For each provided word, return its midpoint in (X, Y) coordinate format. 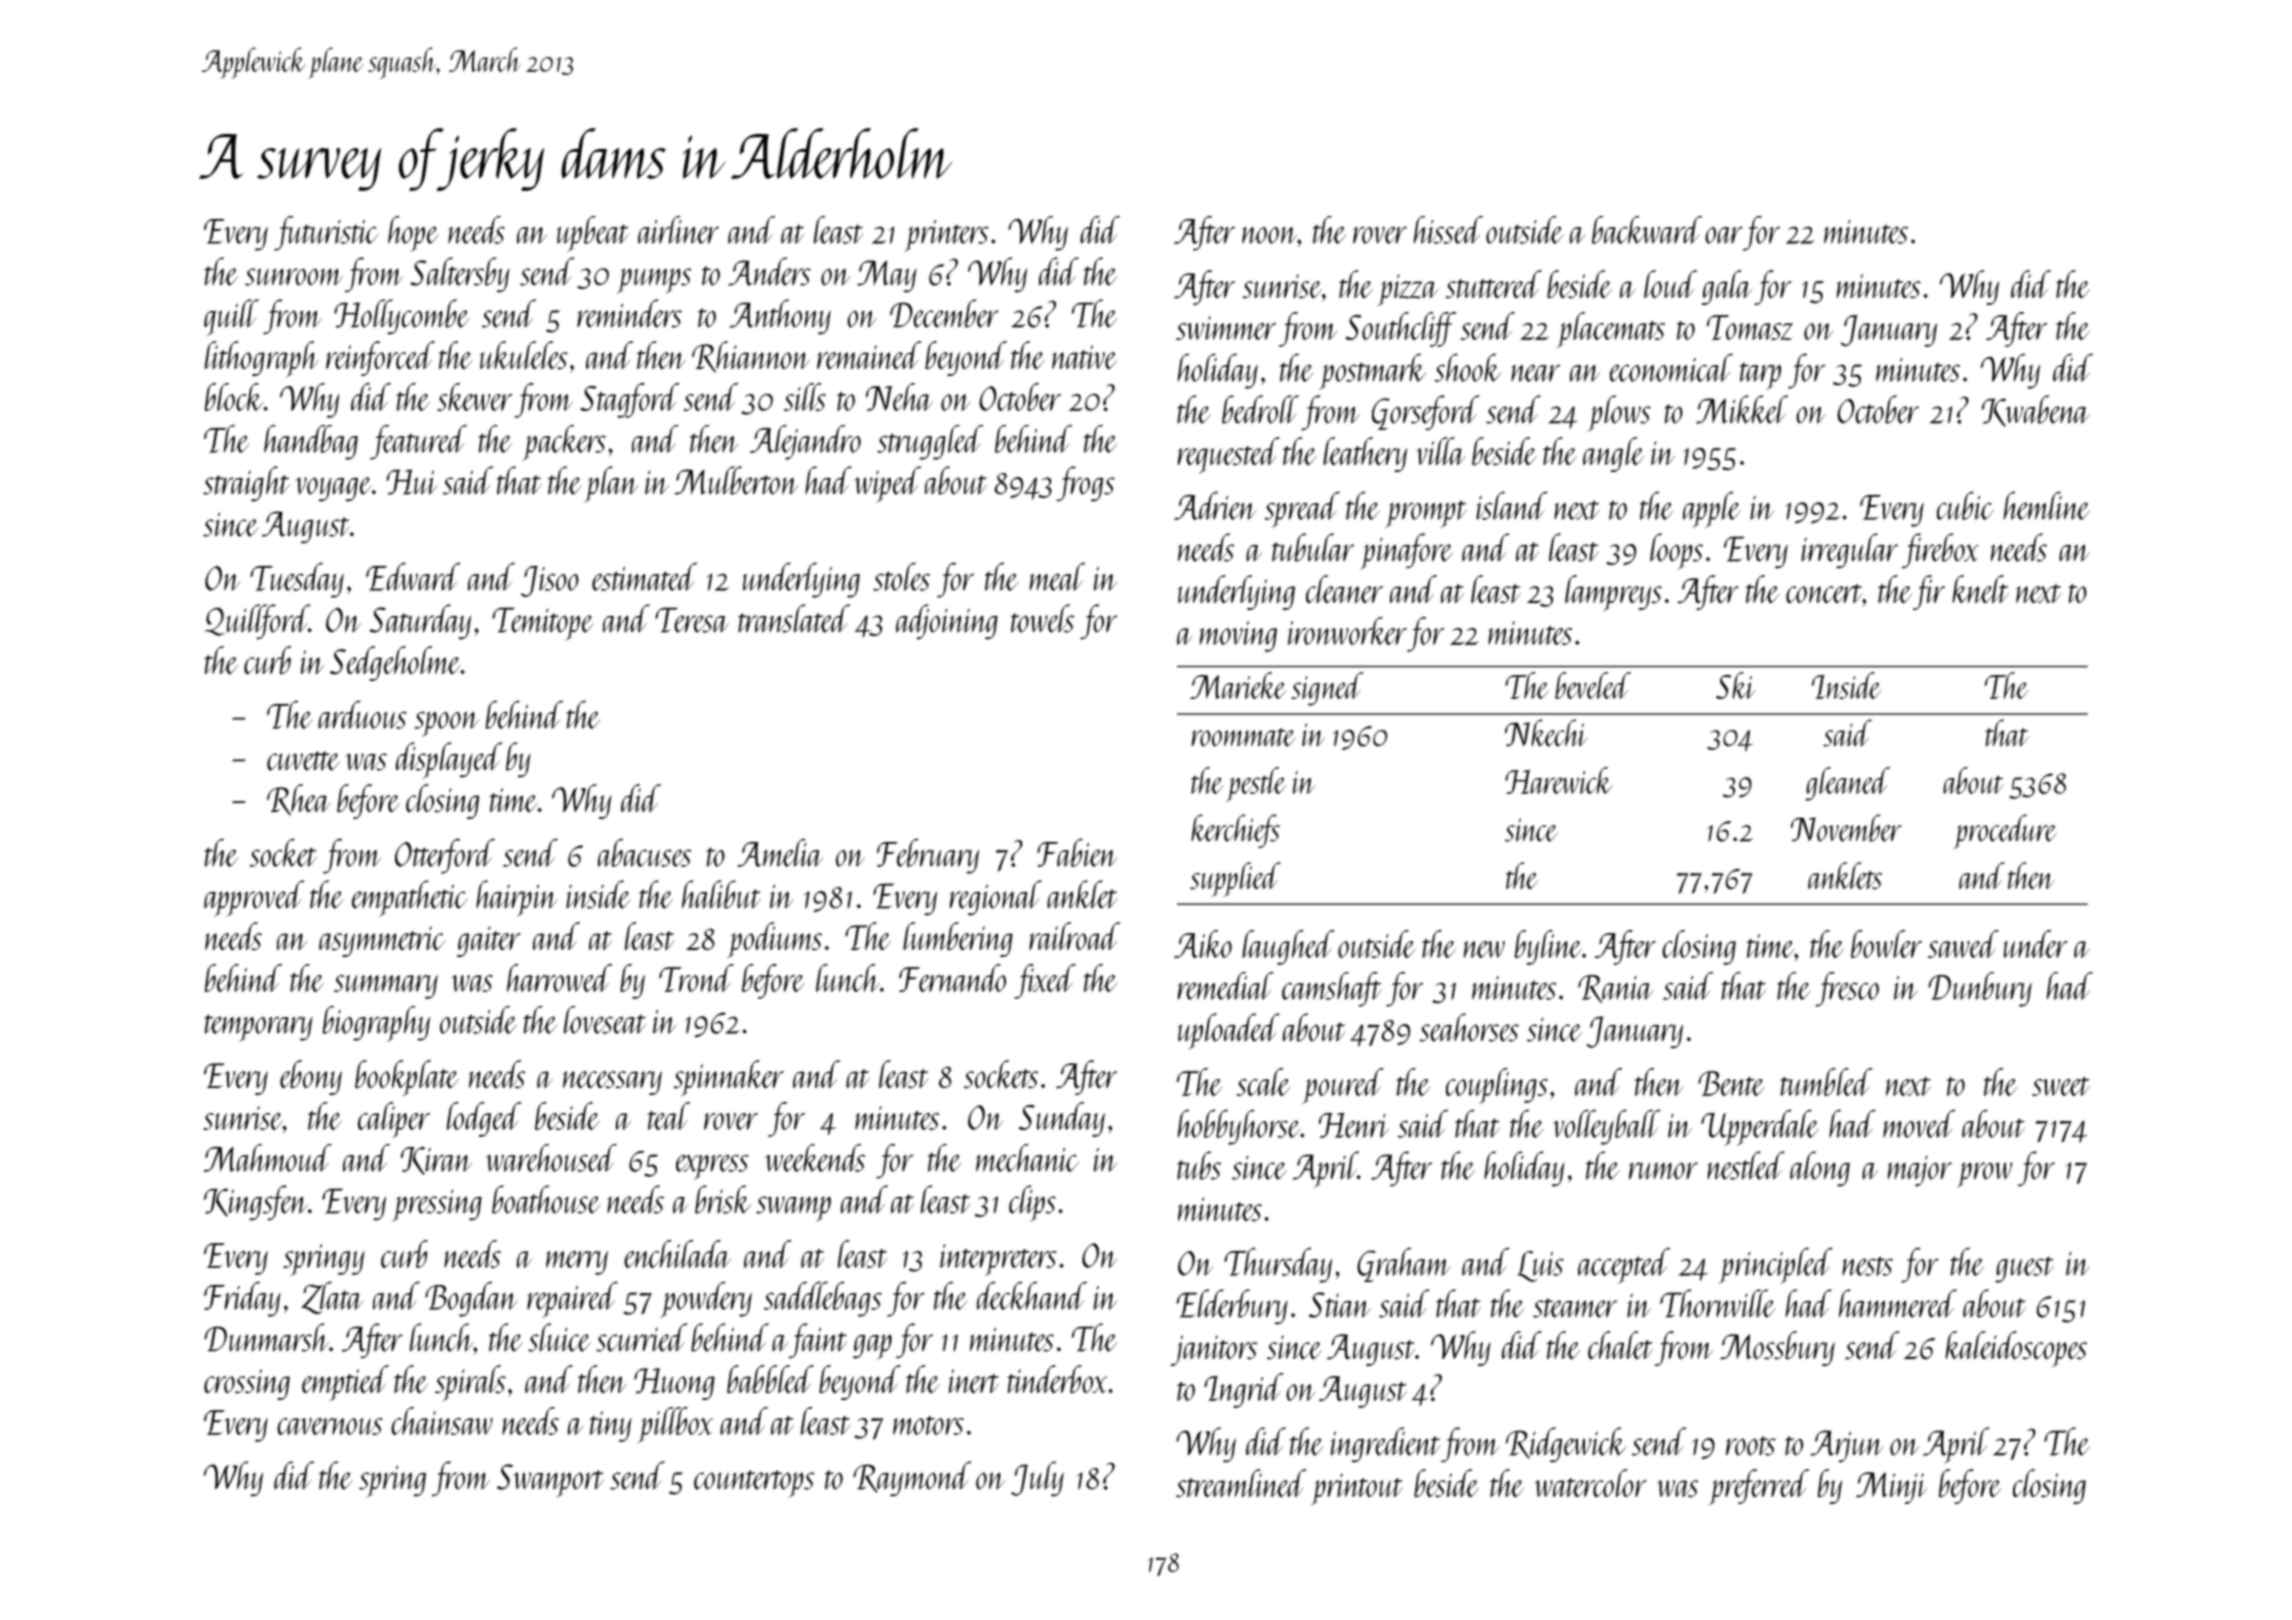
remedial (1226, 986)
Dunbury (1980, 989)
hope (413, 234)
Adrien (1215, 505)
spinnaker (728, 1078)
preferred (1759, 1487)
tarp (1760, 376)
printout (1357, 1489)
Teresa (692, 620)
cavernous (330, 1426)
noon (1269, 235)
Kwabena (2036, 411)
